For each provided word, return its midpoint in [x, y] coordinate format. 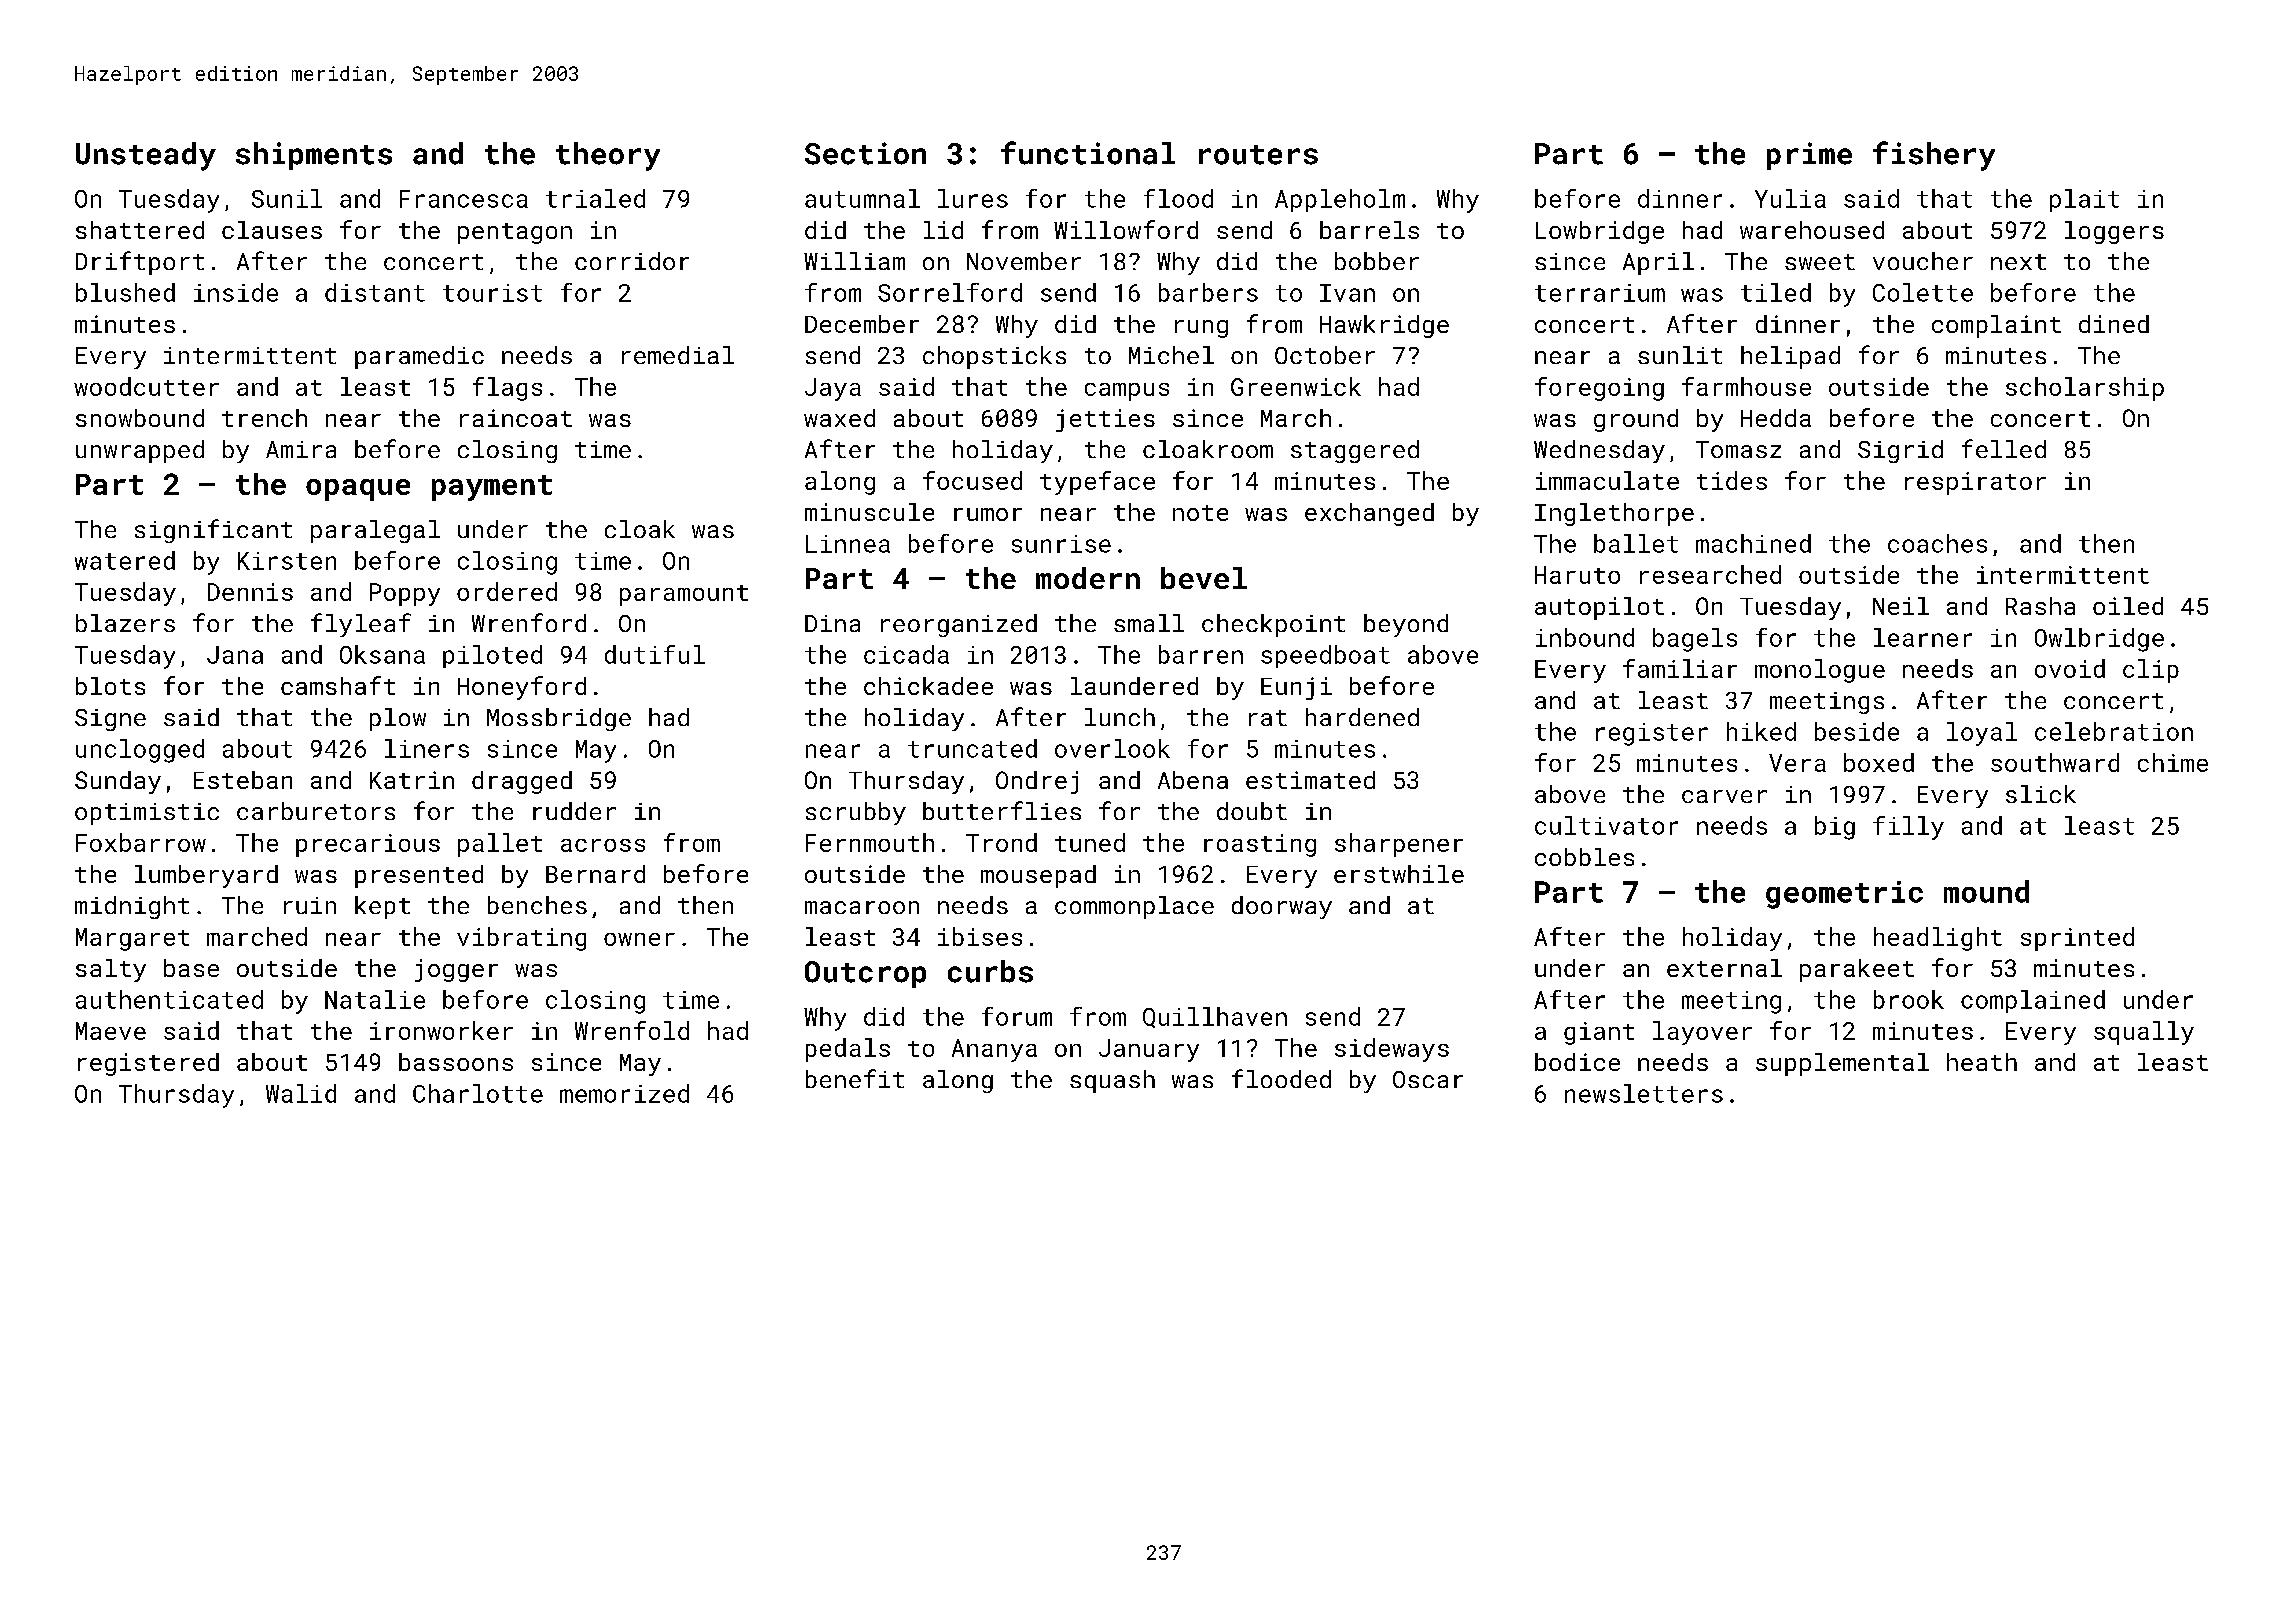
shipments [314, 156]
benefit [855, 1078]
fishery [1934, 156]
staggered [1355, 451]
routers [1258, 155]
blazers [125, 623]
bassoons [456, 1062]
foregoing [1599, 389]
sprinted [2077, 939]
